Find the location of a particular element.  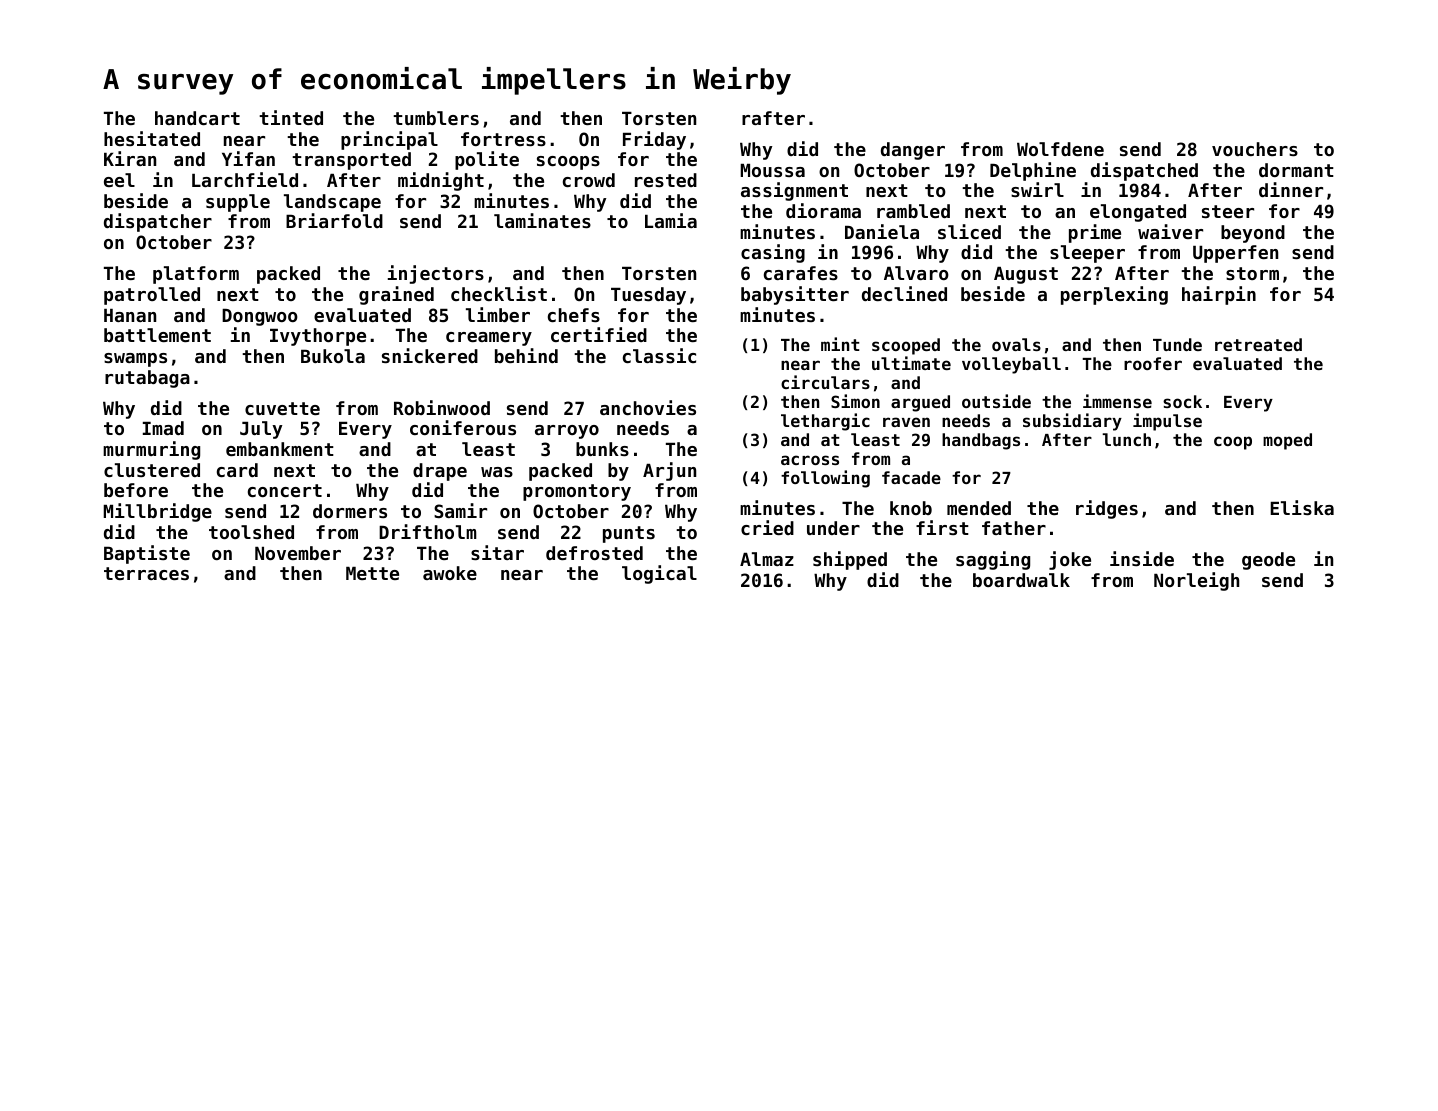

Norleigh is located at coordinates (1196, 581).
